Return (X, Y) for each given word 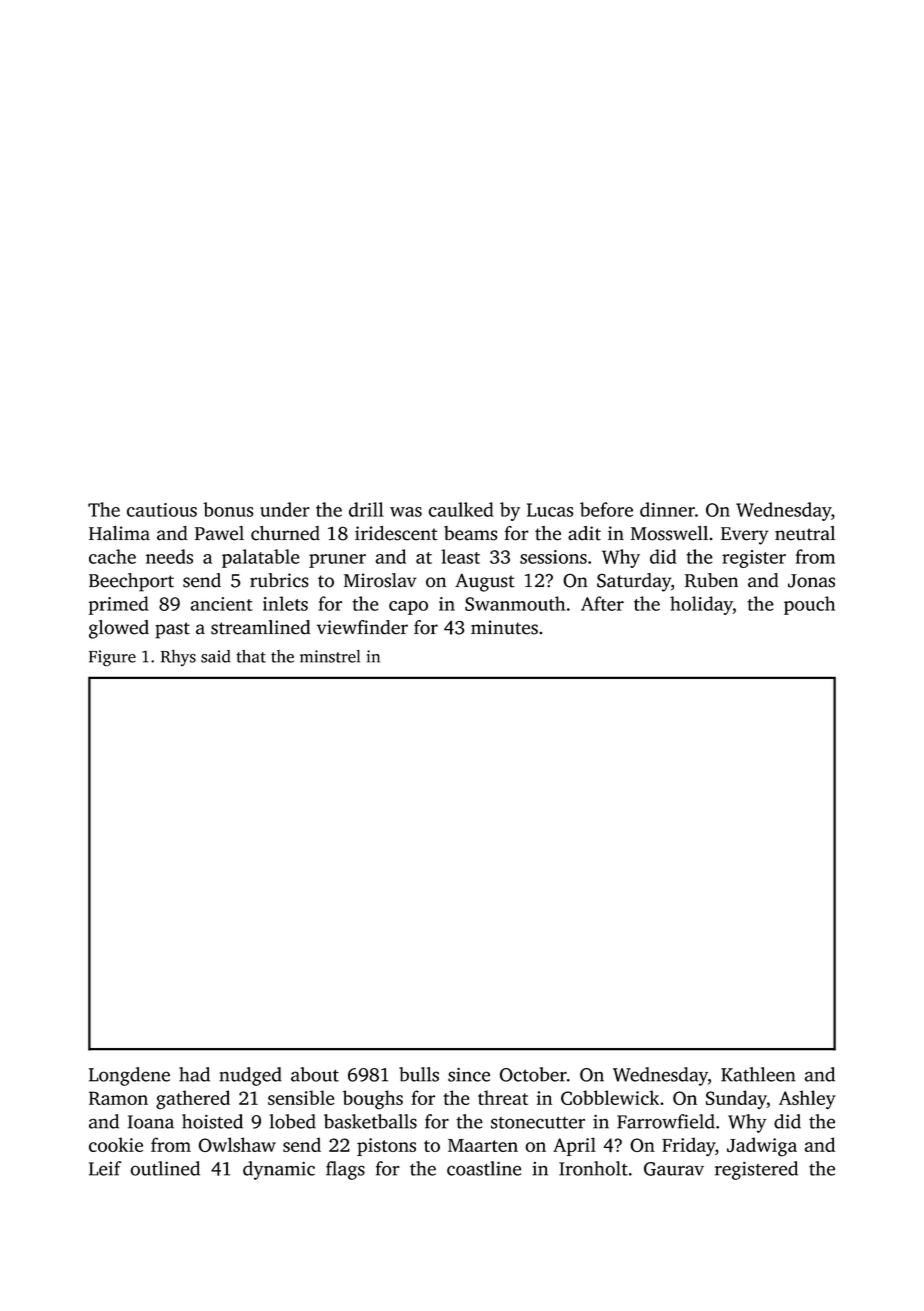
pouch (809, 605)
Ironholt (593, 1168)
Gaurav (674, 1169)
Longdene (129, 1076)
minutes (504, 627)
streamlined (261, 627)
